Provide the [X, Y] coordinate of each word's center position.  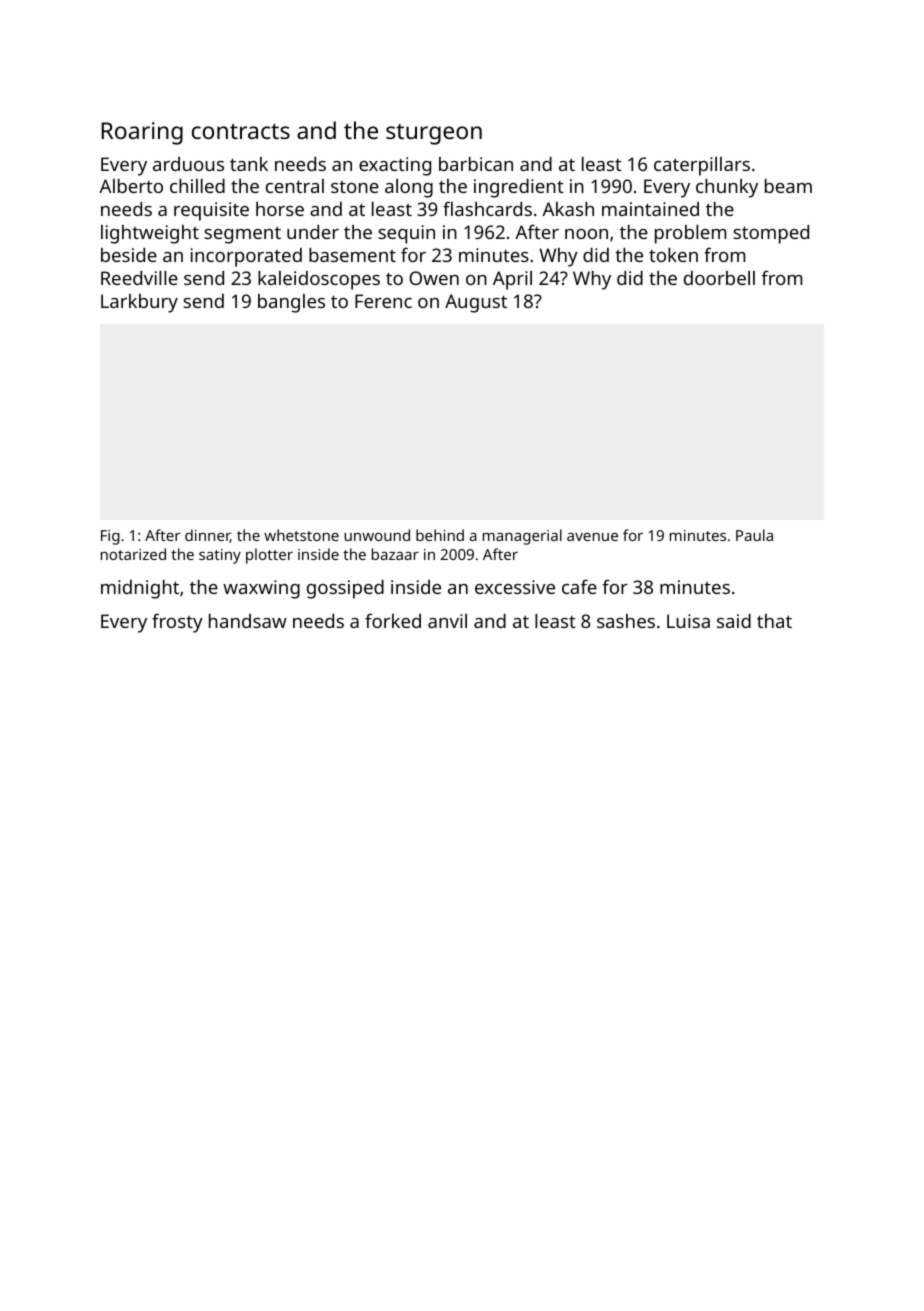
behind [440, 535]
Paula [754, 535]
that [774, 621]
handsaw [248, 621]
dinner [207, 536]
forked [393, 620]
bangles [291, 303]
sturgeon [434, 134]
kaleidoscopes [319, 280]
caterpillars [702, 166]
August [476, 303]
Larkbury [139, 303]
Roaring [142, 133]
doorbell [719, 278]
